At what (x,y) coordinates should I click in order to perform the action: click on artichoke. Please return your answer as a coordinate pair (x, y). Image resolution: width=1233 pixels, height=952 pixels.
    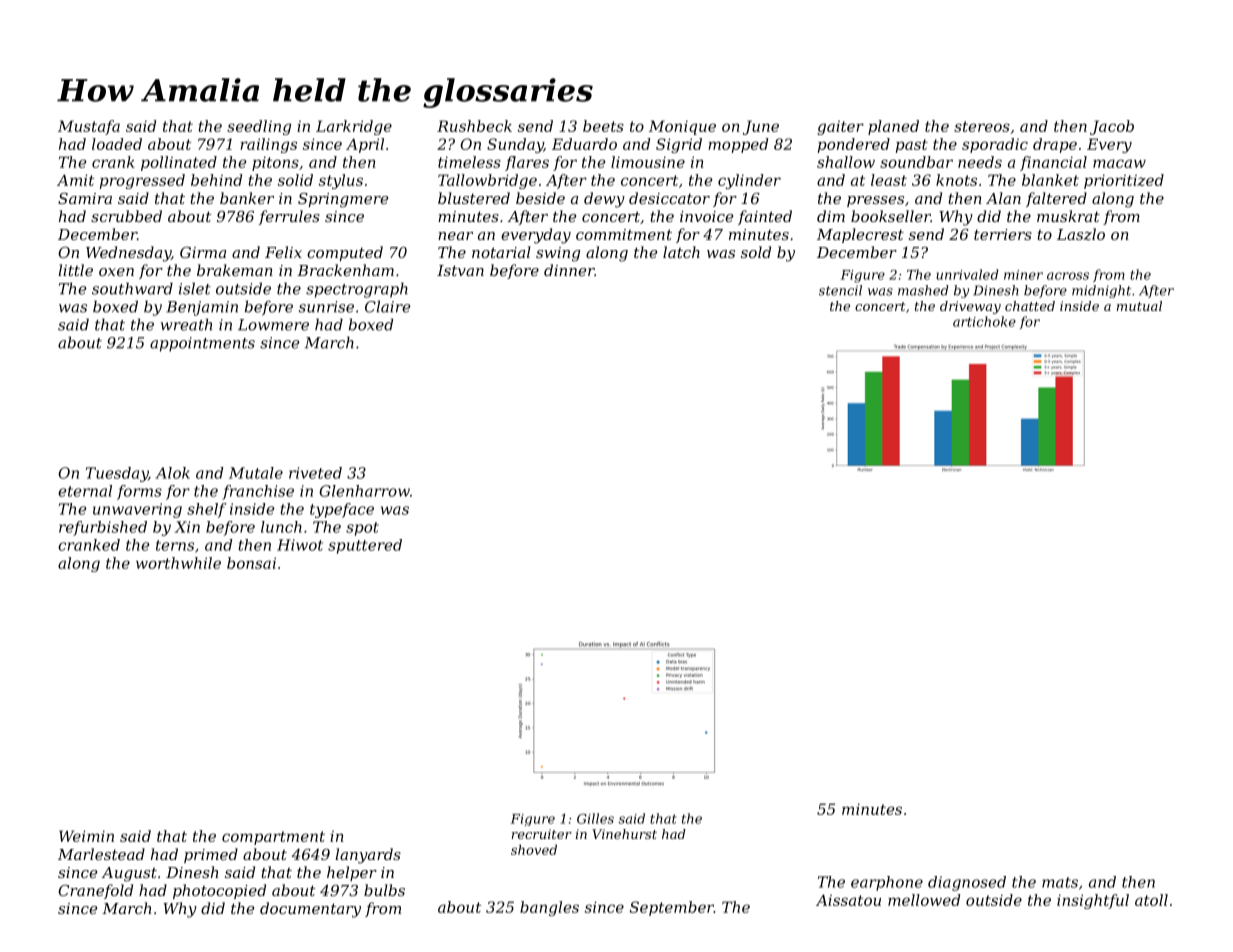
    Looking at the image, I should click on (984, 321).
